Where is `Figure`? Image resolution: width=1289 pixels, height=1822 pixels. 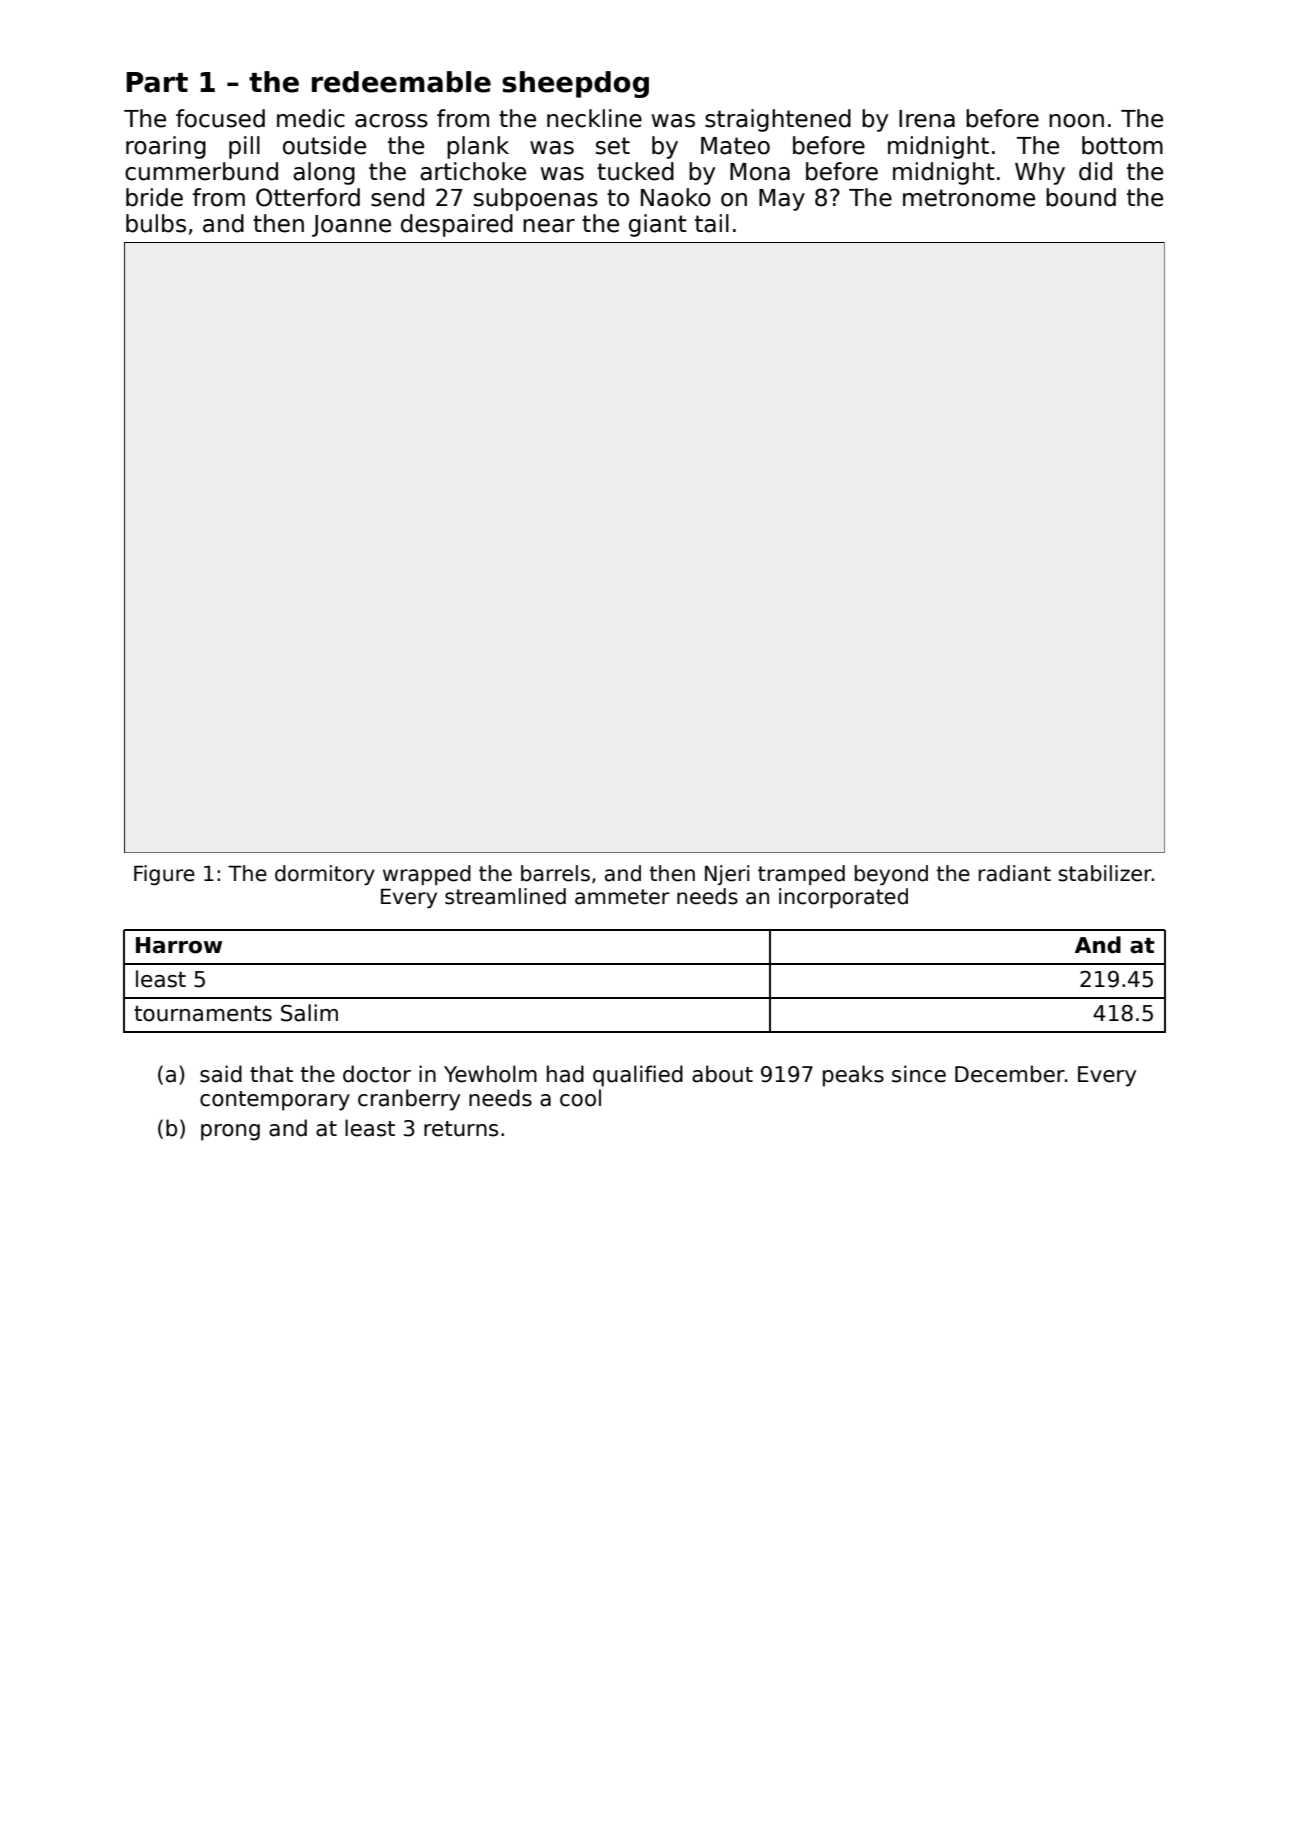 Figure is located at coordinates (164, 875).
